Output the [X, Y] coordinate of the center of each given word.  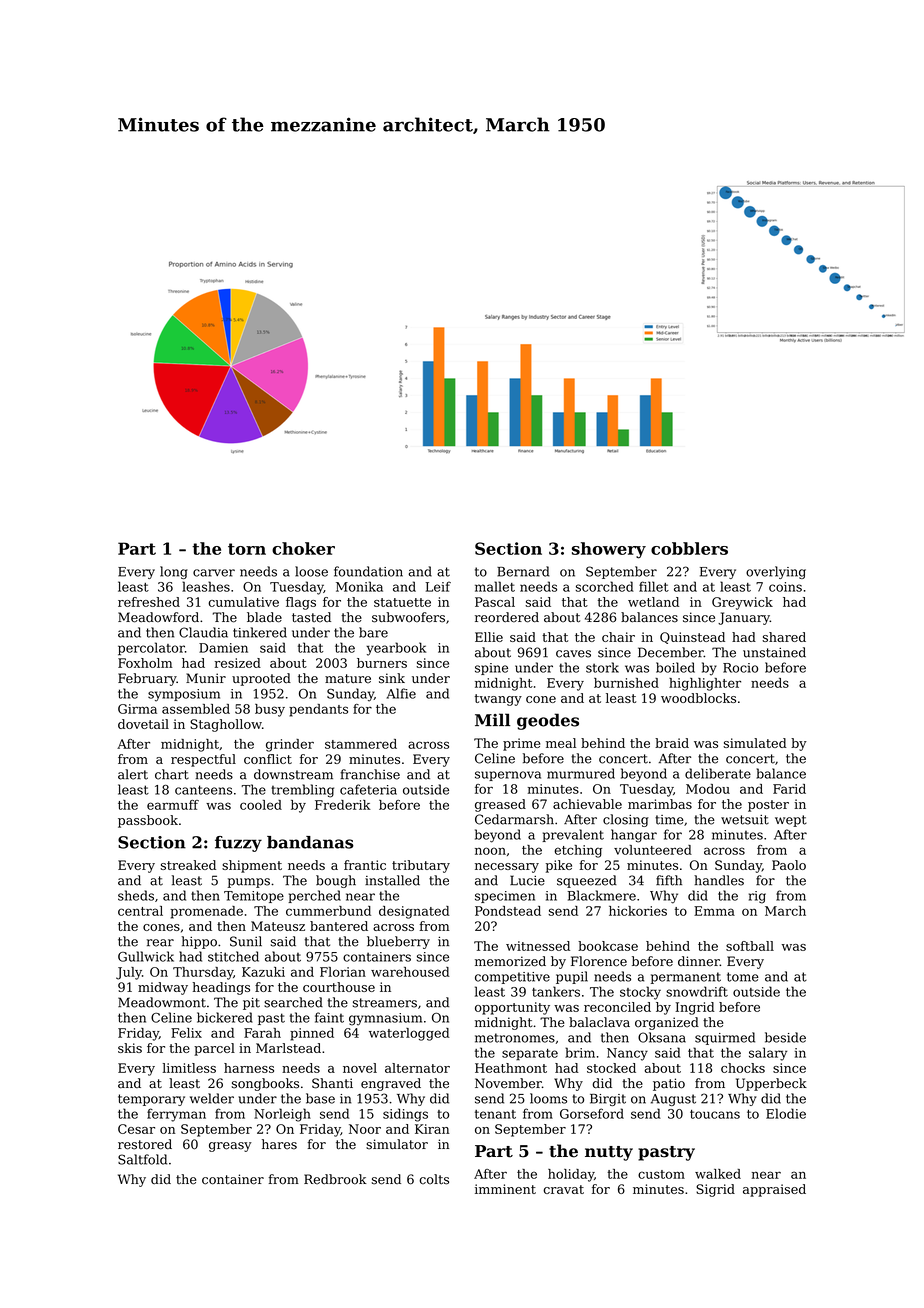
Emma [714, 911]
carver [214, 573]
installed [392, 880]
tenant [495, 1114]
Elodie [786, 1113]
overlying [776, 572]
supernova [508, 776]
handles [719, 880]
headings [221, 988]
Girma [137, 709]
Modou [708, 789]
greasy [230, 1147]
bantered [339, 926]
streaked [188, 865]
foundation [368, 571]
